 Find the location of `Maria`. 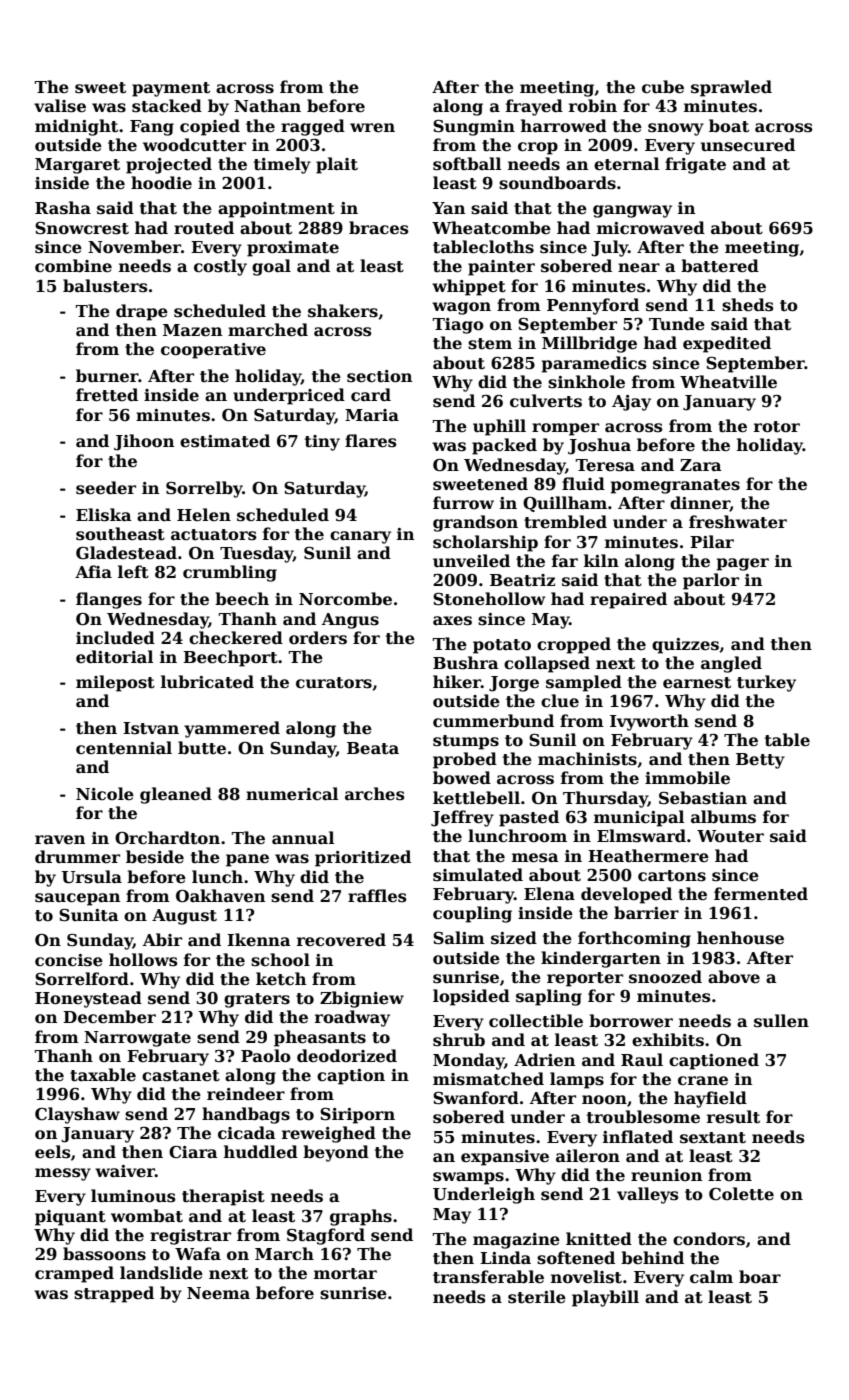

Maria is located at coordinates (372, 415).
